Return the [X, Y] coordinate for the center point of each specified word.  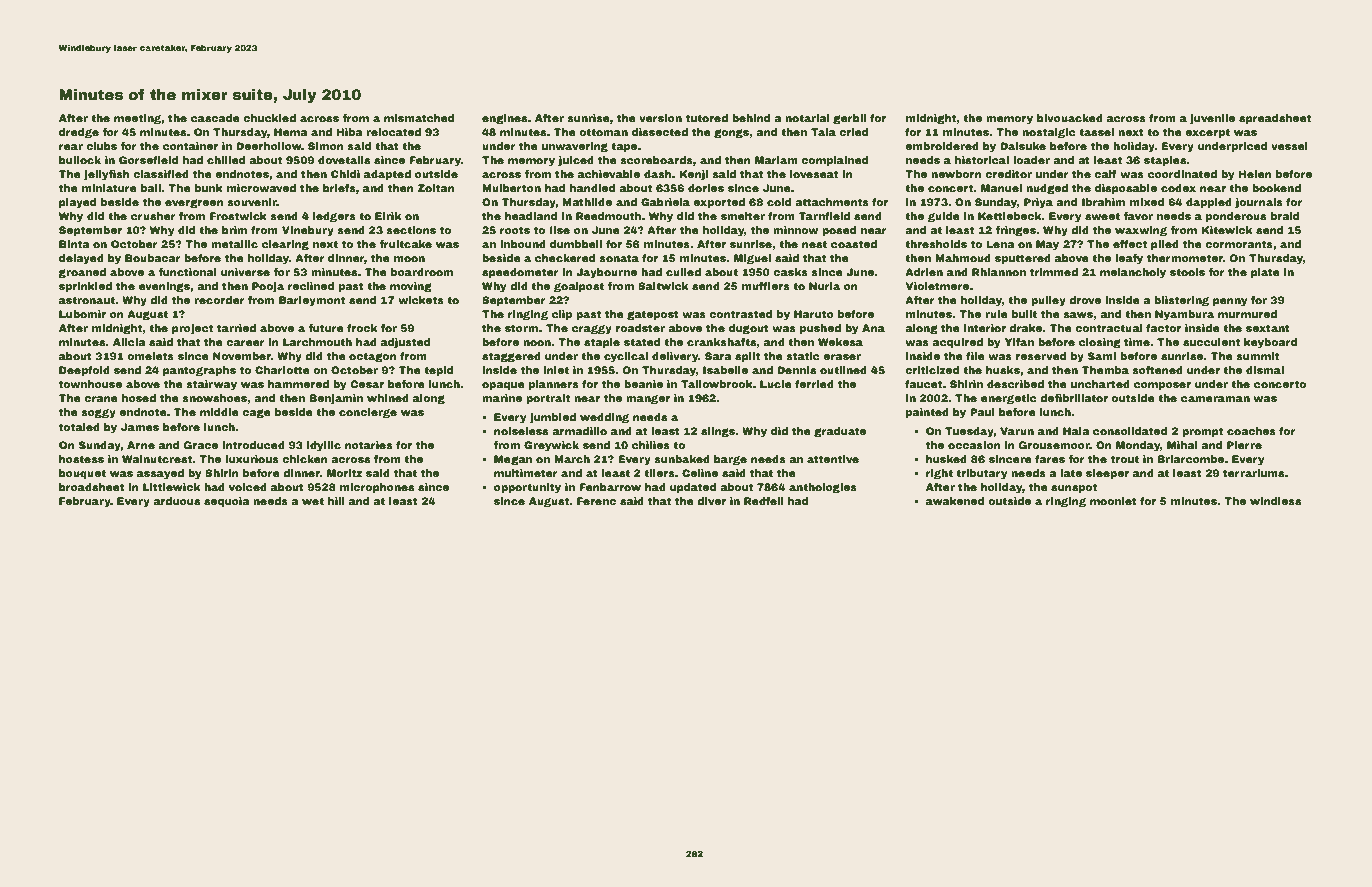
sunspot [1074, 488]
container [190, 146]
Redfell [763, 501]
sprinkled [85, 287]
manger [648, 399]
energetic [1009, 399]
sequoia [227, 502]
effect [1130, 244]
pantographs [199, 371]
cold [779, 202]
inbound [523, 244]
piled [1165, 245]
